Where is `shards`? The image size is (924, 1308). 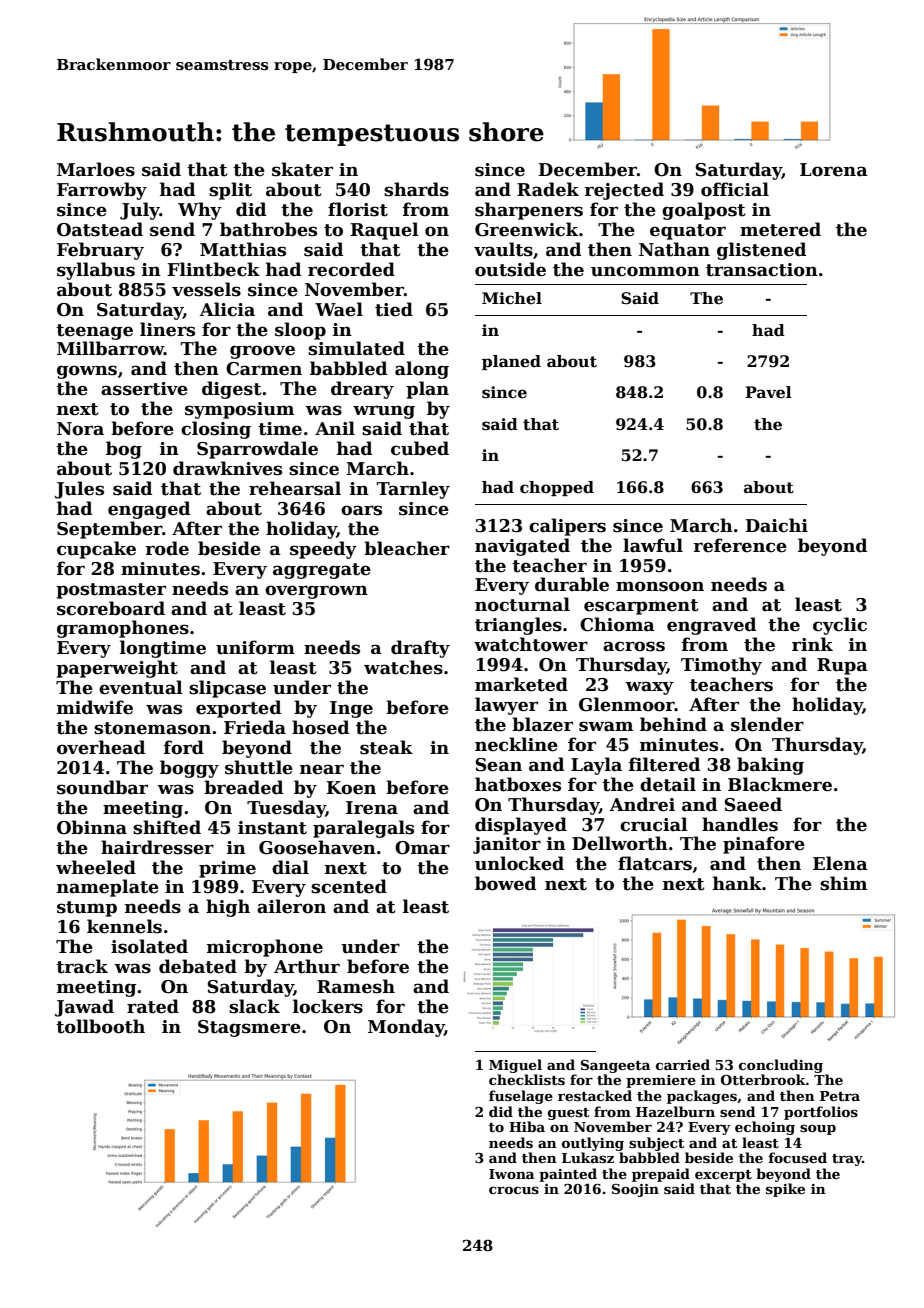 shards is located at coordinates (416, 189).
